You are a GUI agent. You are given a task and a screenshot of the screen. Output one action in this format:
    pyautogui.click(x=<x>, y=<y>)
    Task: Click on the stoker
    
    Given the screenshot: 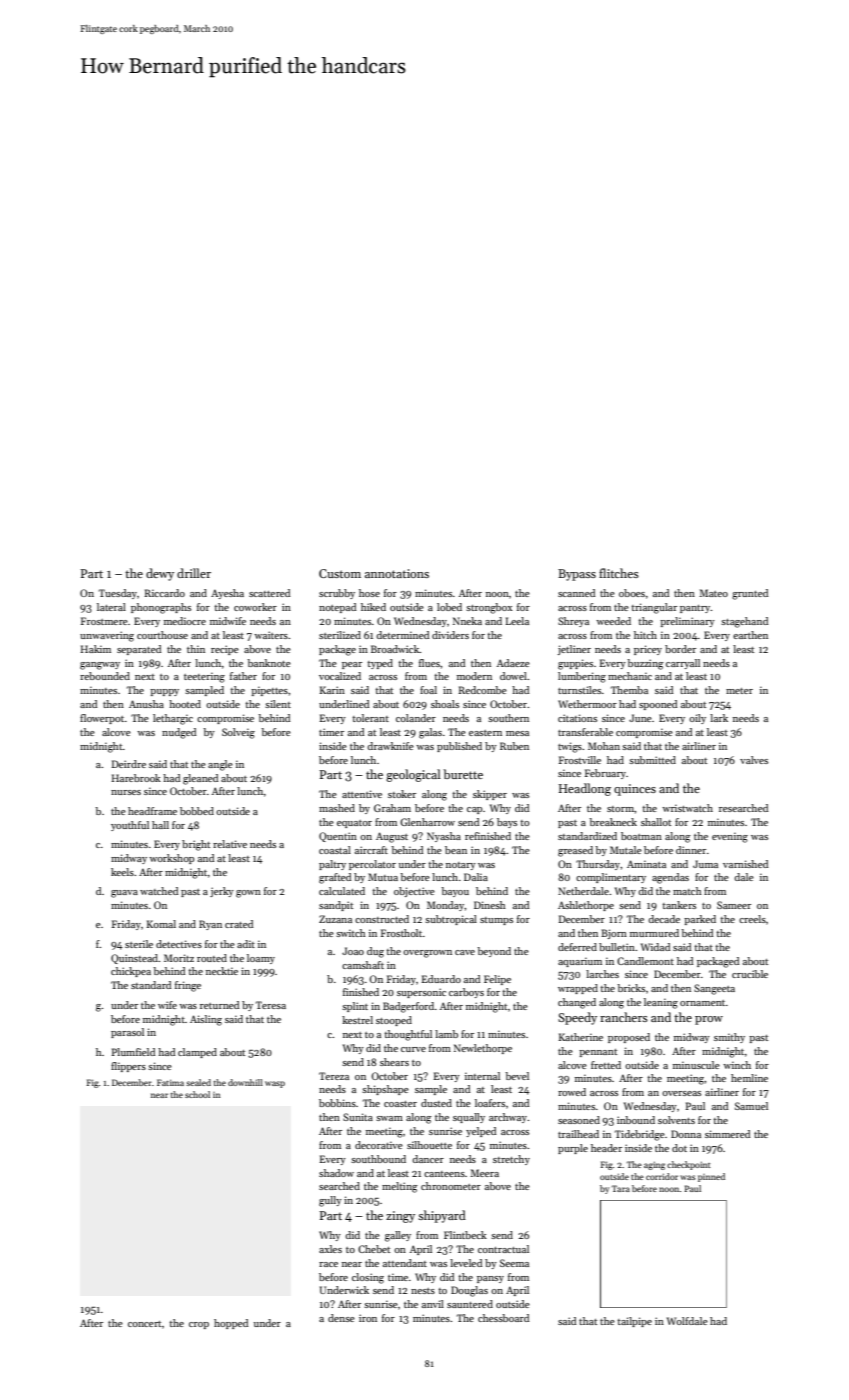 What is the action you would take?
    pyautogui.click(x=402, y=794)
